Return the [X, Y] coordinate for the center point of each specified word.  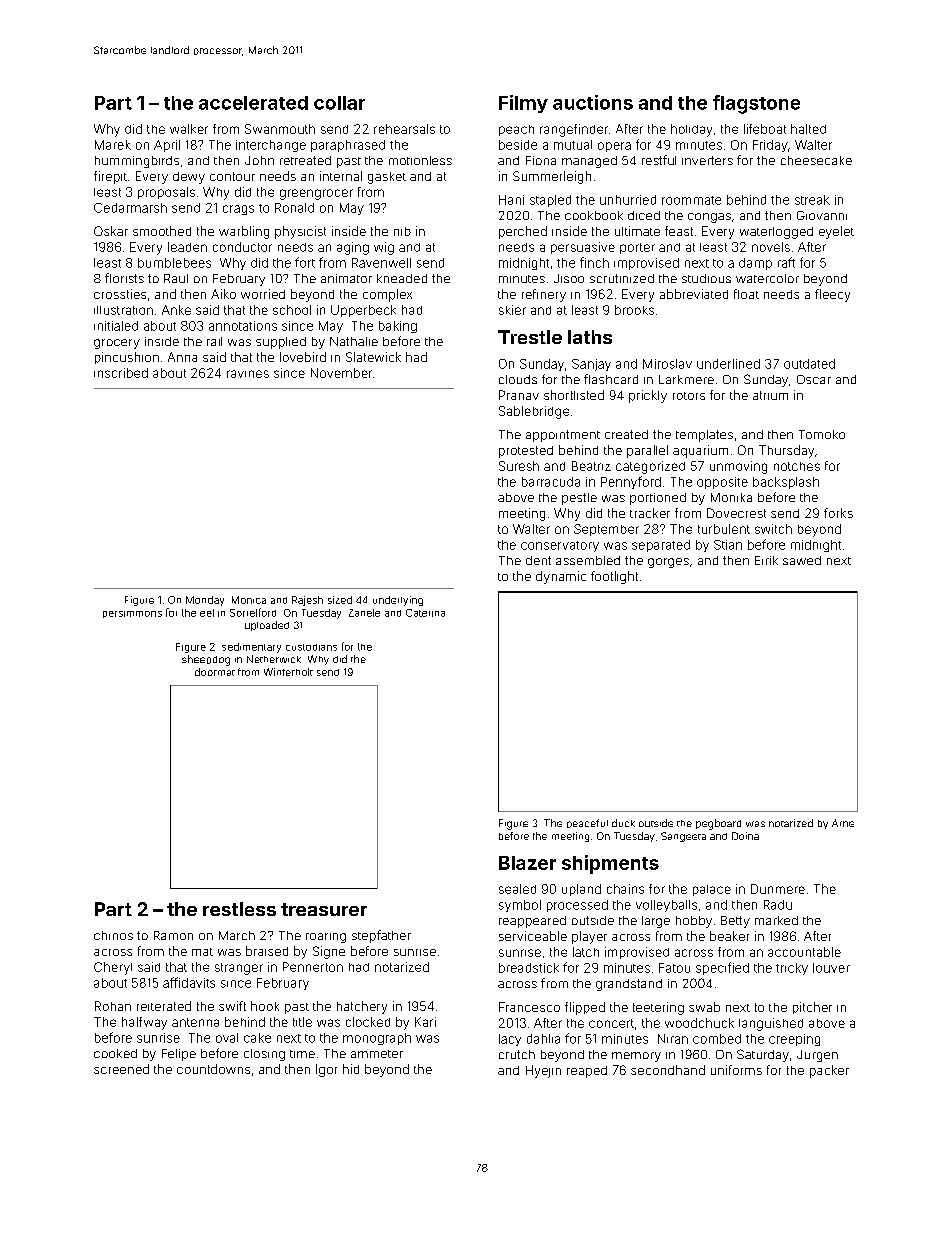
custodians [311, 647]
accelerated [253, 103]
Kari [425, 1022]
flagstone [756, 104]
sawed [802, 560]
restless [239, 909]
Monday [205, 601]
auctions [593, 102]
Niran [673, 1039]
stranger [239, 969]
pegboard [718, 824]
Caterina [425, 613]
